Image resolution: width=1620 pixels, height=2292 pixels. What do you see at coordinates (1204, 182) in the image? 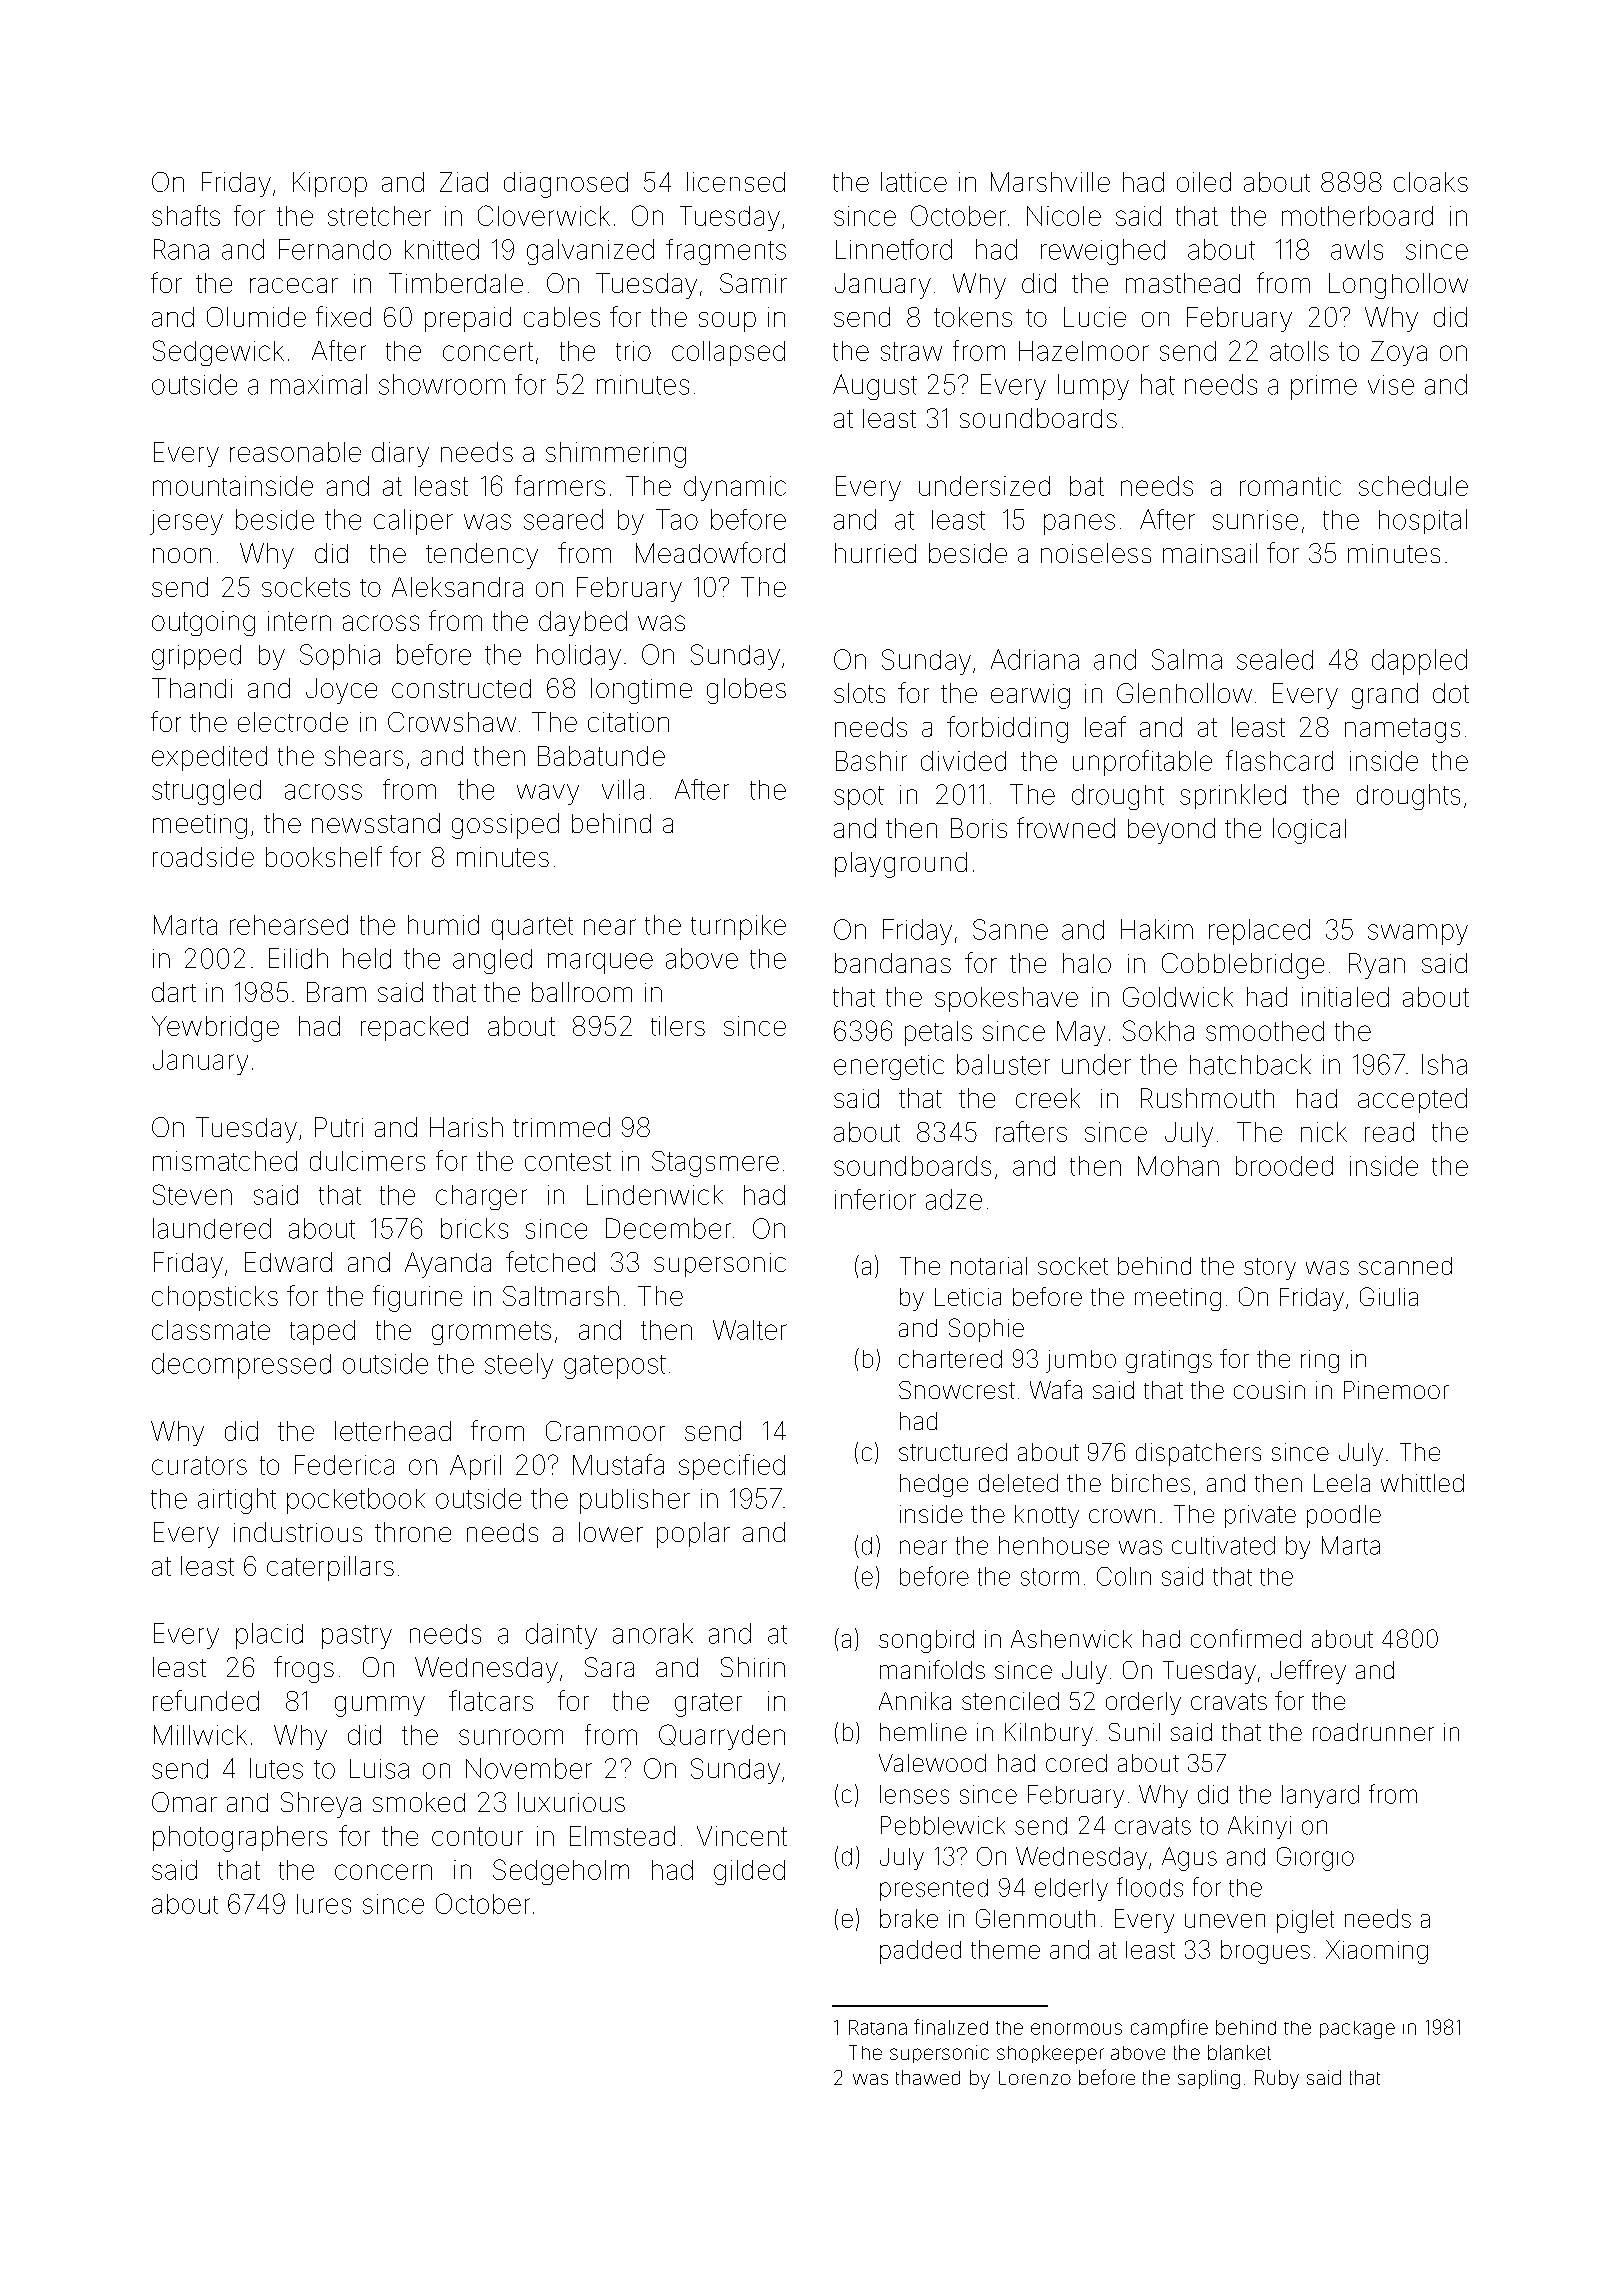
I see `oiled` at bounding box center [1204, 182].
